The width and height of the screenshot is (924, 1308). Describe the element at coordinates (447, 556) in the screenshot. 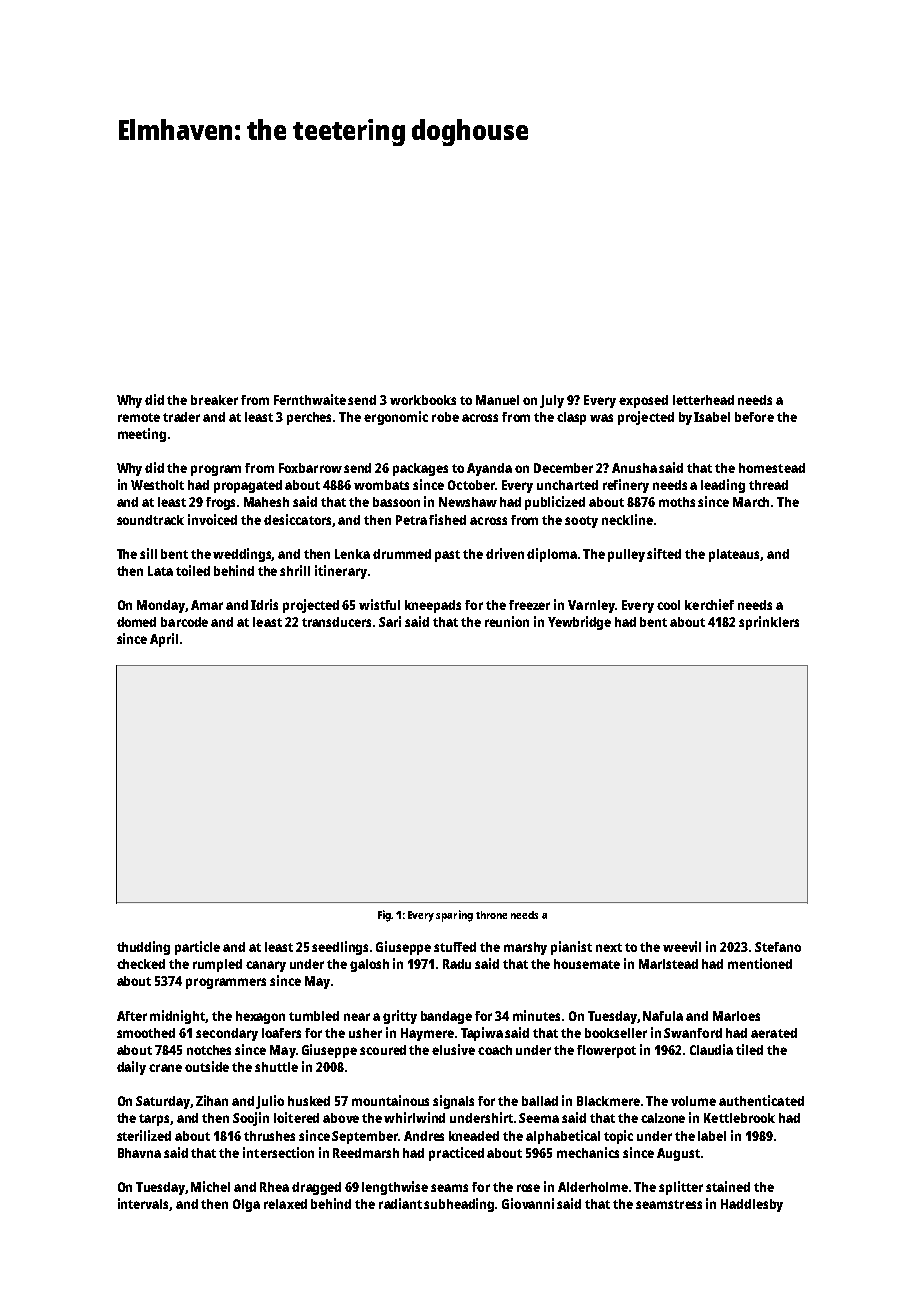

I see `past` at that location.
